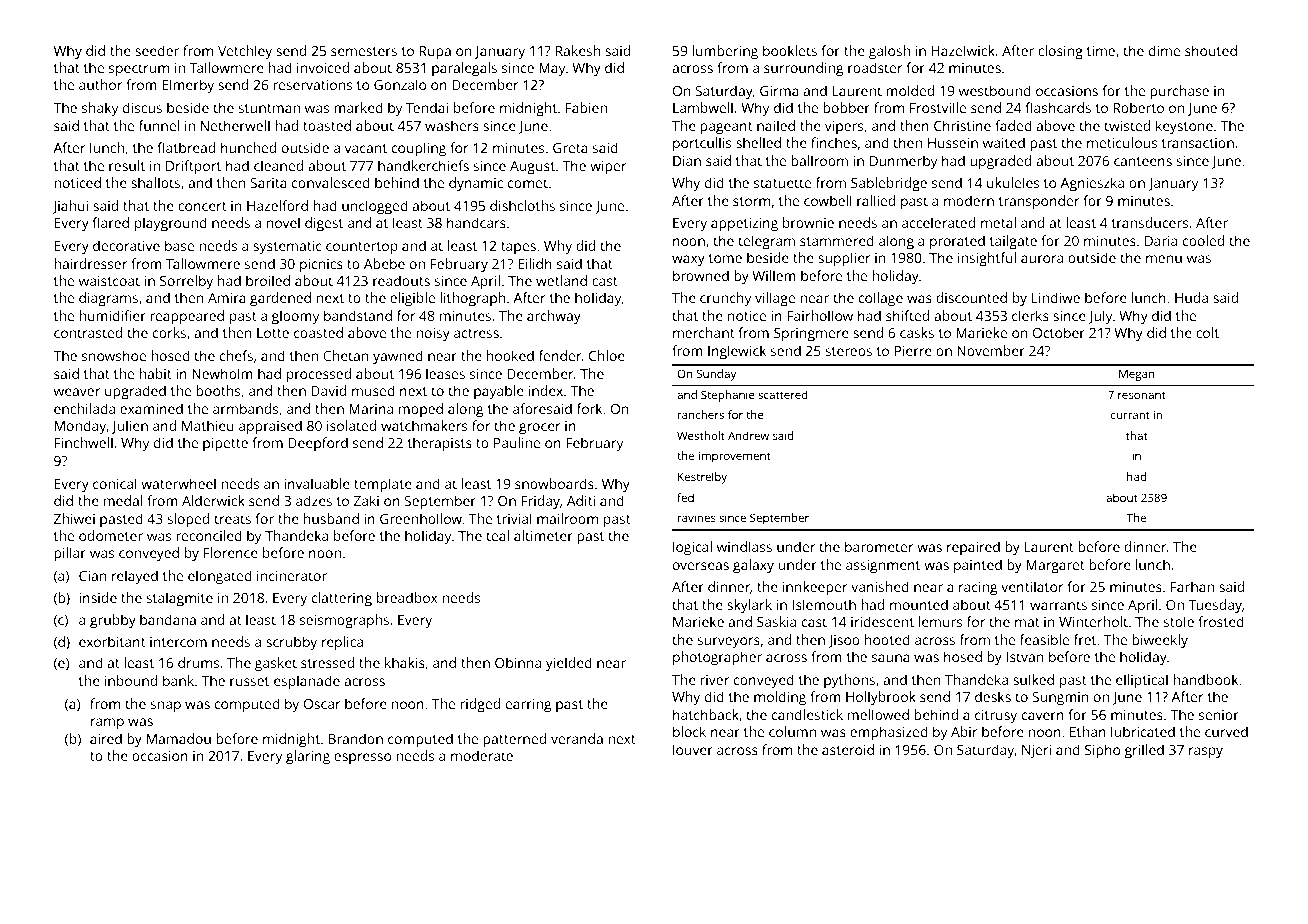 The image size is (1308, 924). Describe the element at coordinates (112, 641) in the screenshot. I see `exorbitant` at that location.
